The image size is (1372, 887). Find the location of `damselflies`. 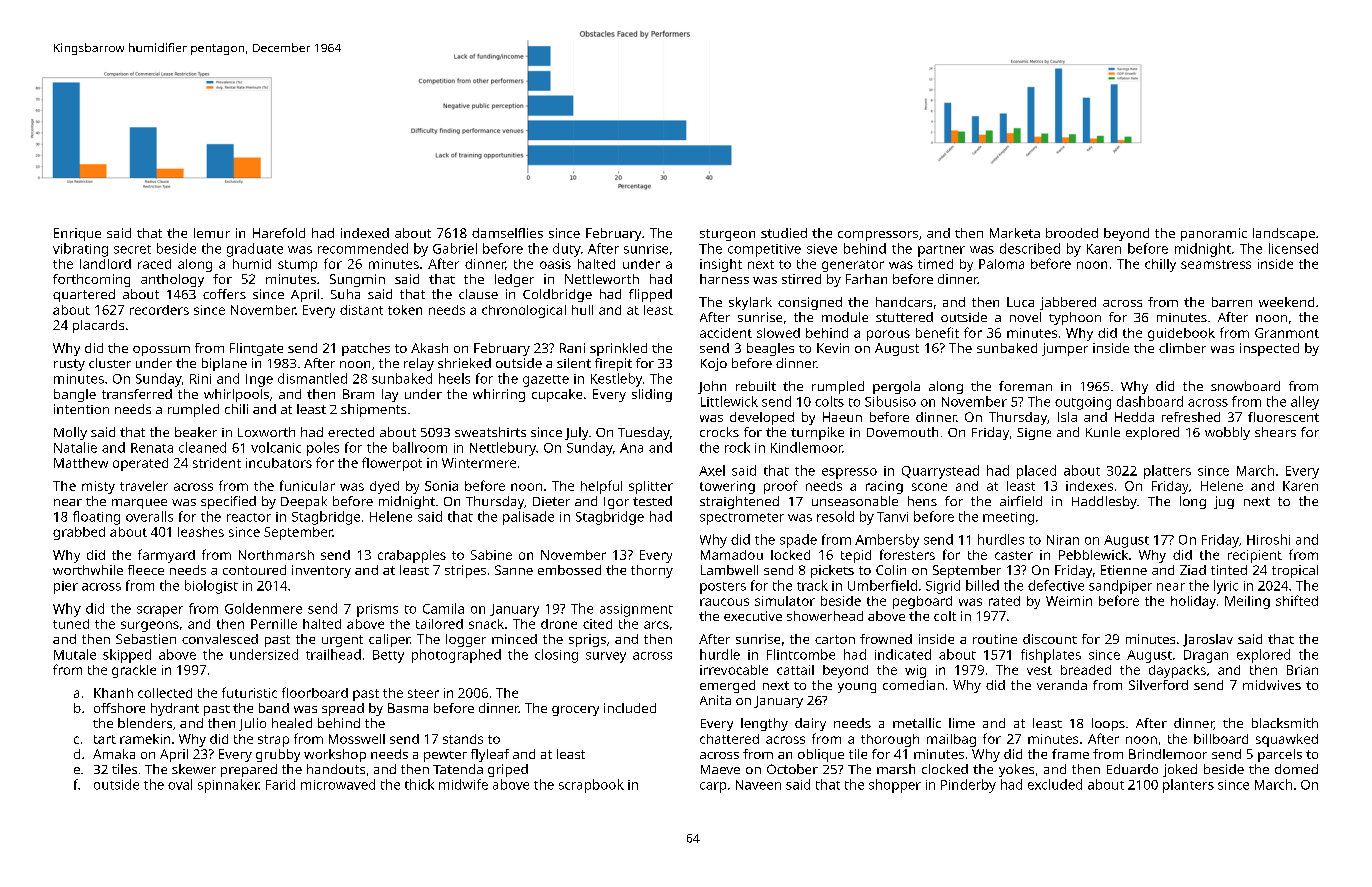

damselflies is located at coordinates (507, 233).
